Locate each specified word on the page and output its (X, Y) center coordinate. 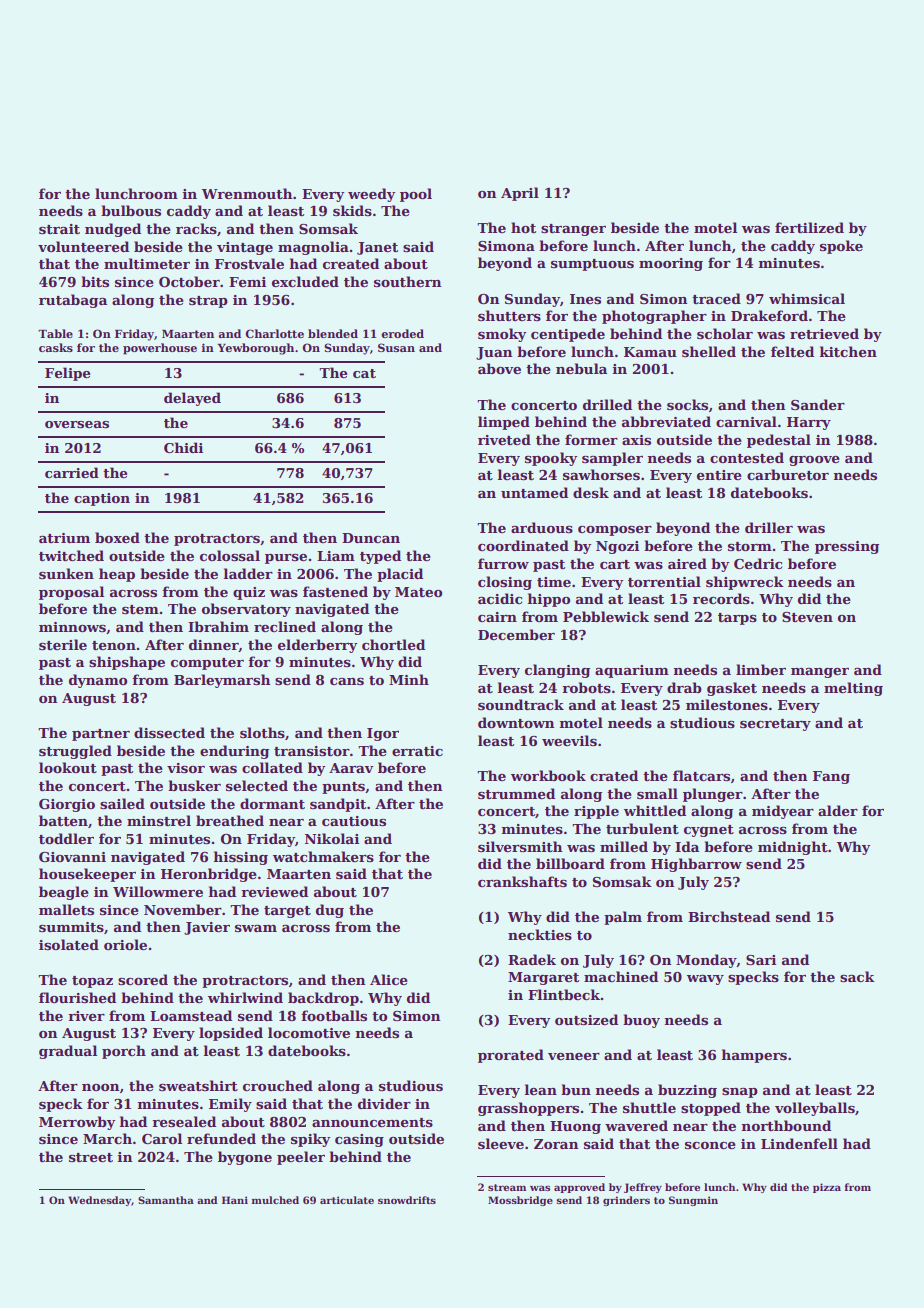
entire (719, 475)
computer (207, 664)
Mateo (418, 592)
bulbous (131, 210)
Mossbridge (520, 1201)
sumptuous (592, 265)
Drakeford (769, 315)
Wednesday (99, 1201)
